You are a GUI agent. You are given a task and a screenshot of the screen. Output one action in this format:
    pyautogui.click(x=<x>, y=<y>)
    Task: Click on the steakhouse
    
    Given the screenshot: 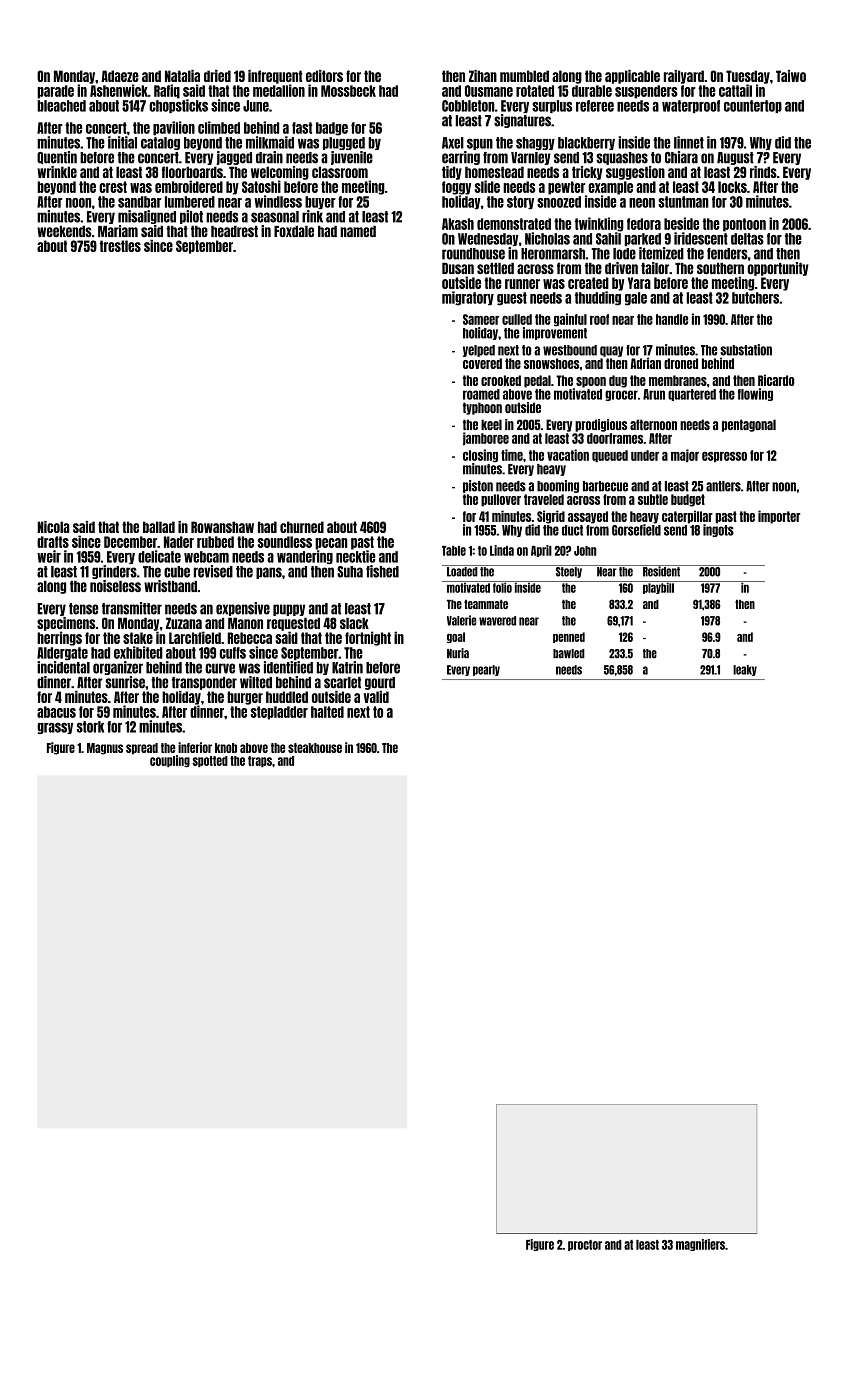 What is the action you would take?
    pyautogui.click(x=315, y=748)
